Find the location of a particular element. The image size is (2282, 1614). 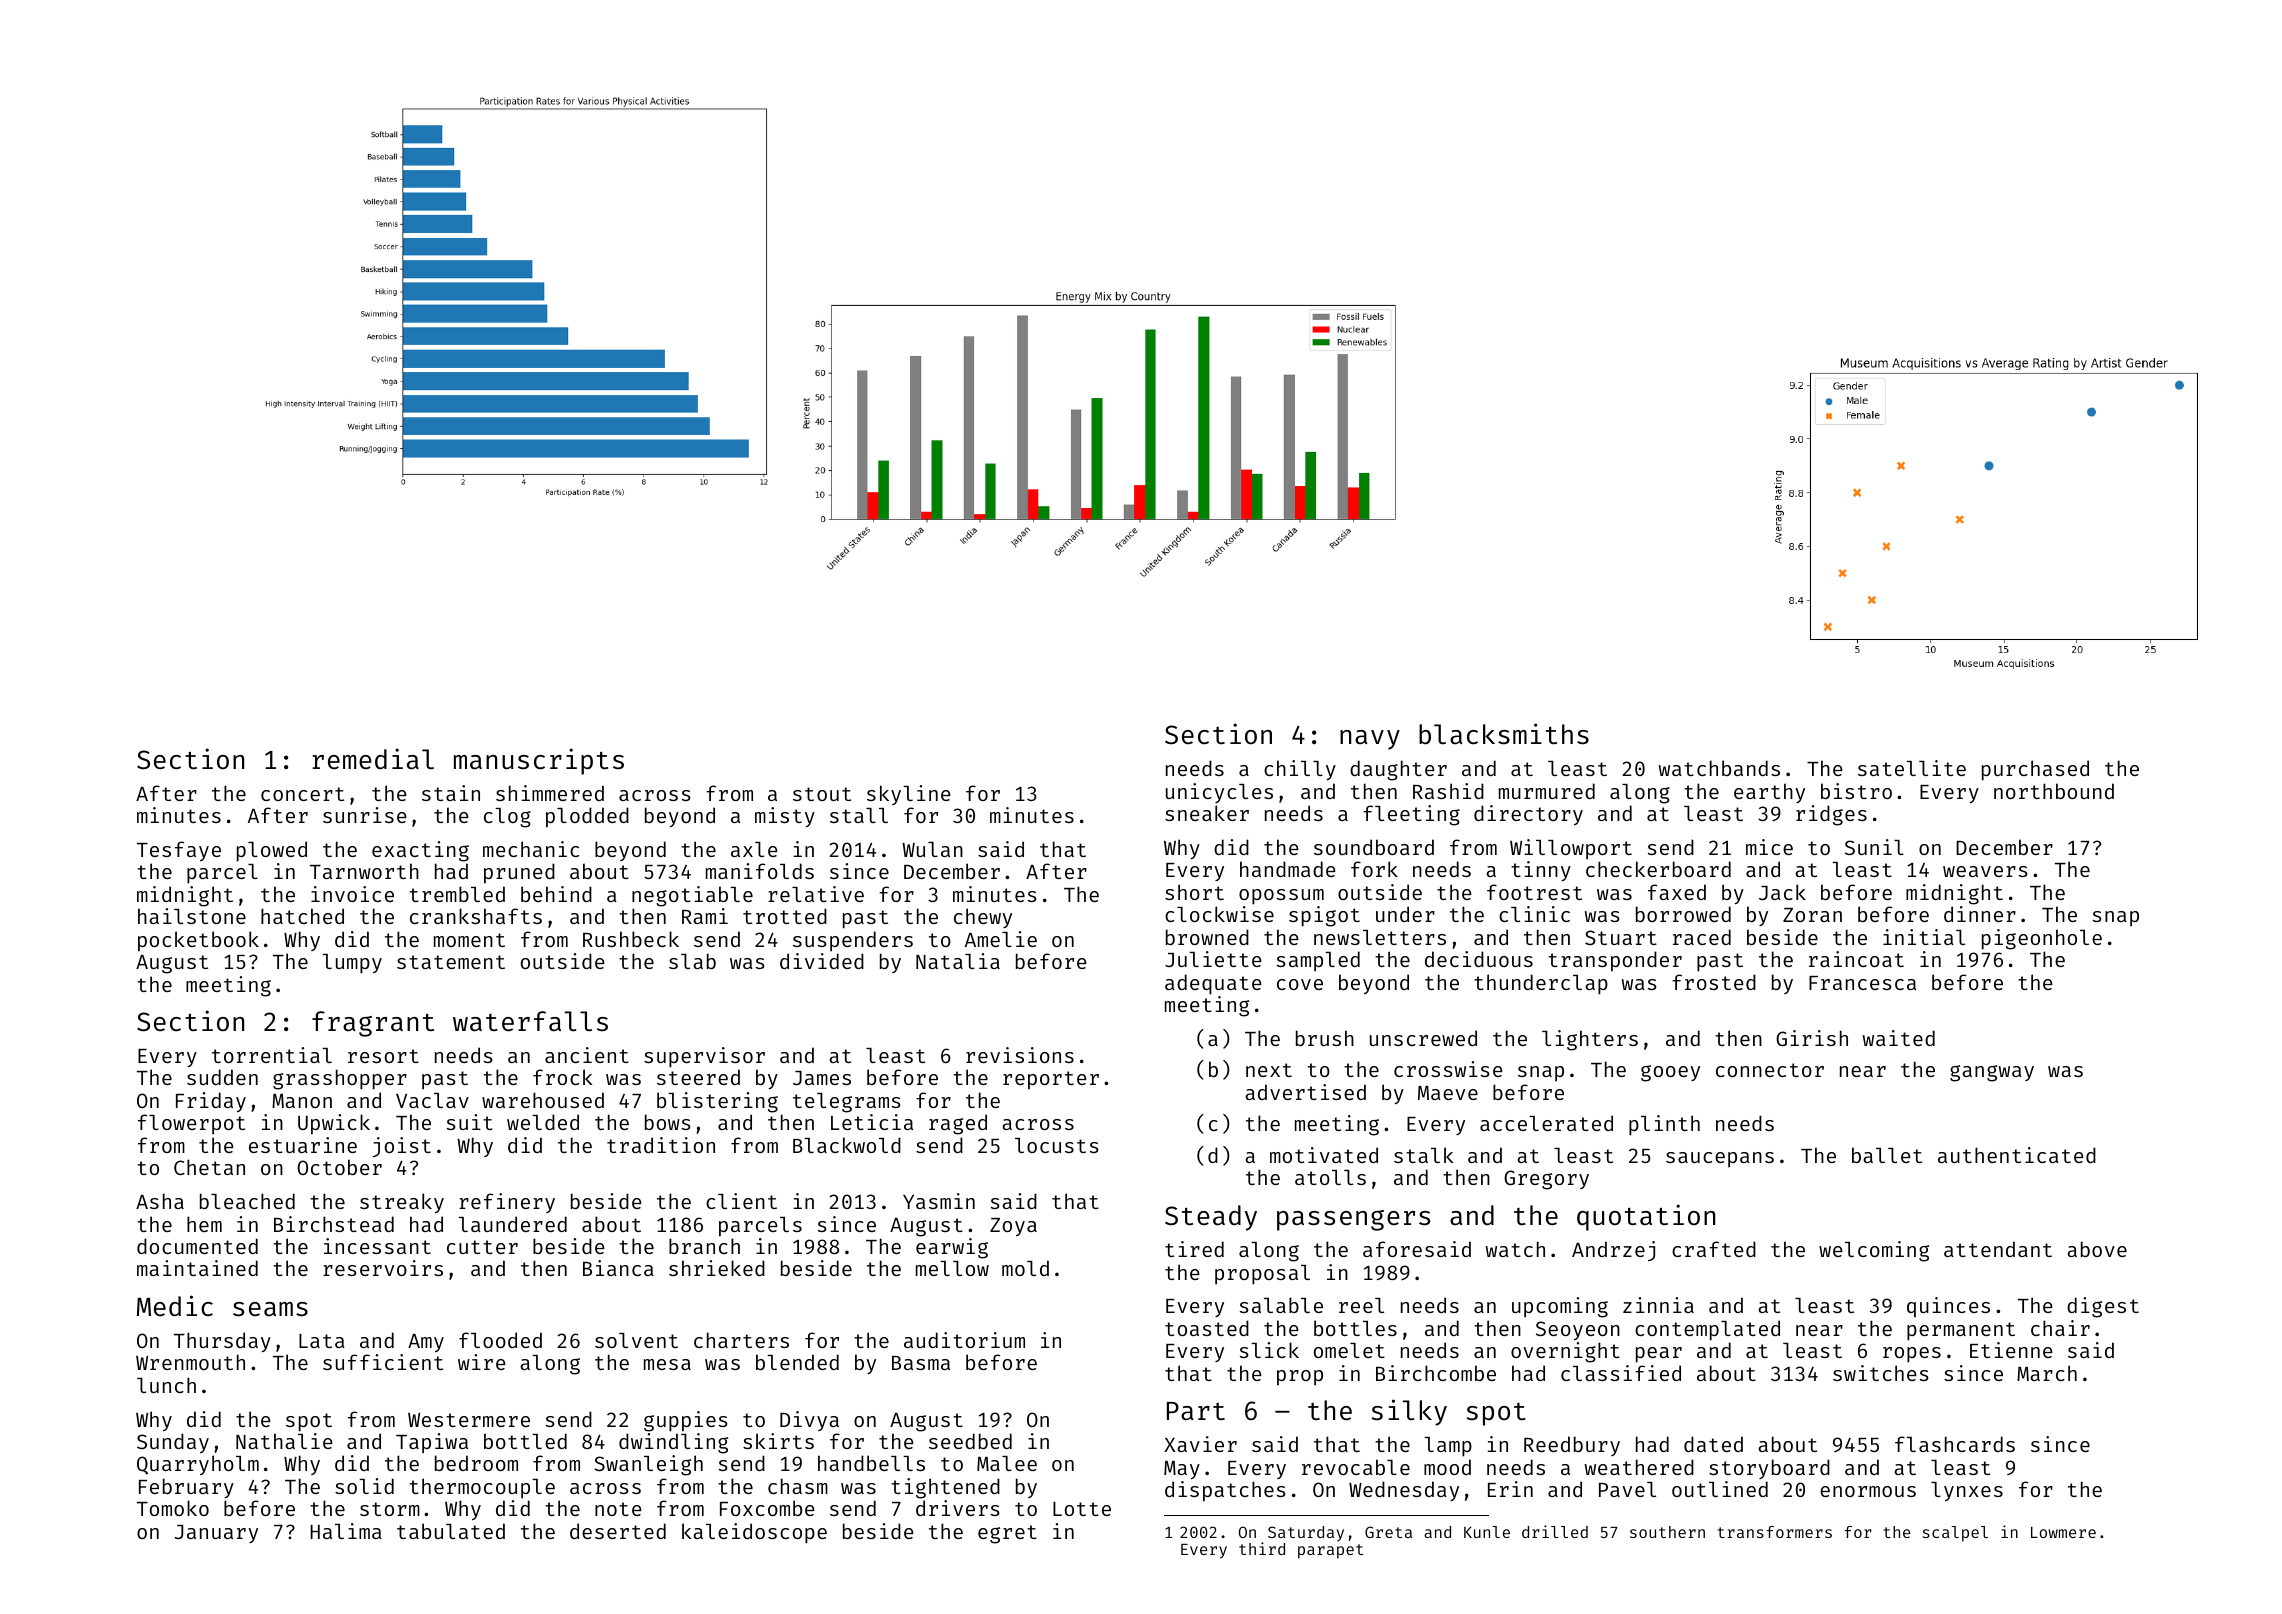

flowerpot is located at coordinates (191, 1124).
